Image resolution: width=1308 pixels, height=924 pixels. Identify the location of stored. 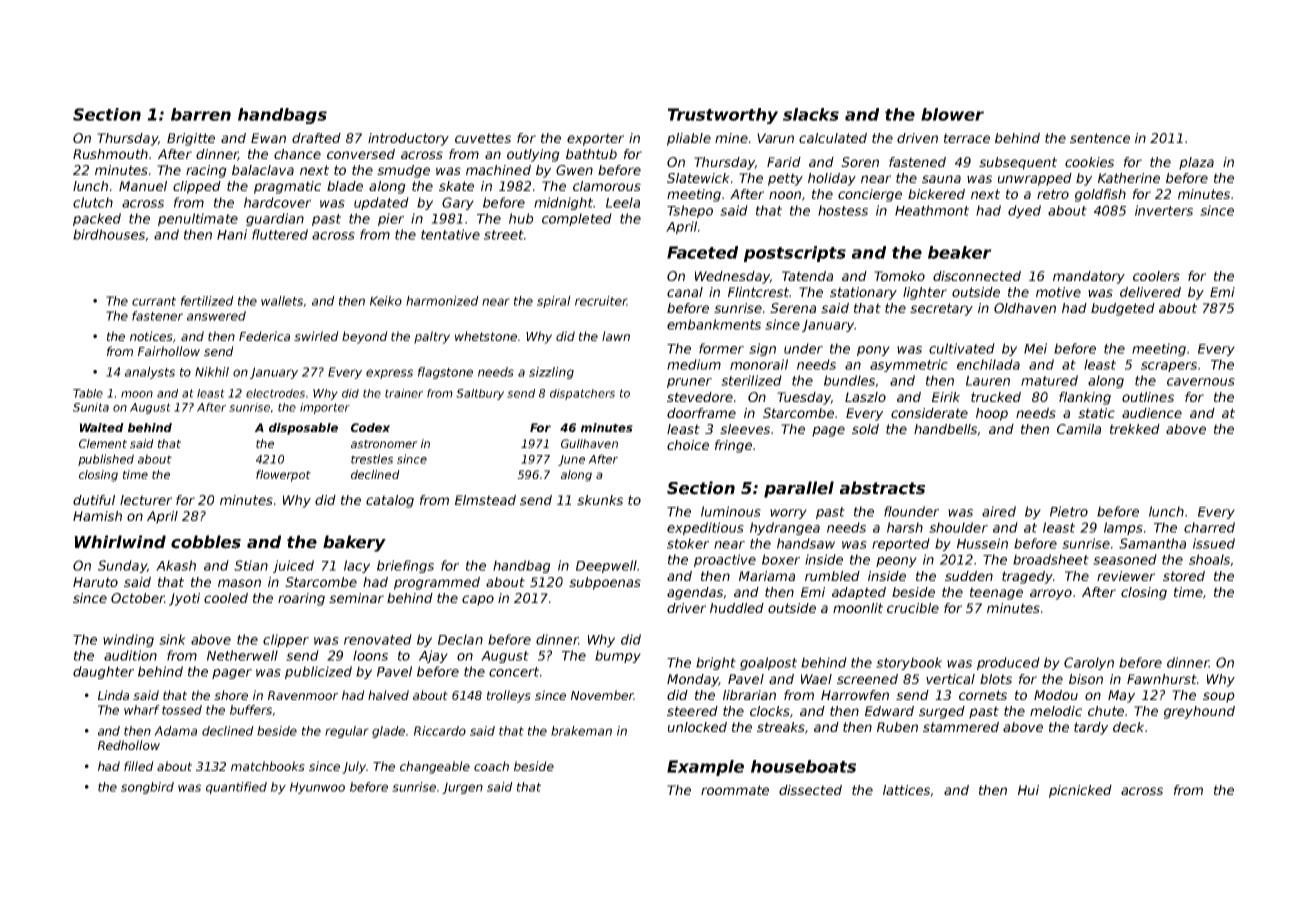
(1184, 576).
